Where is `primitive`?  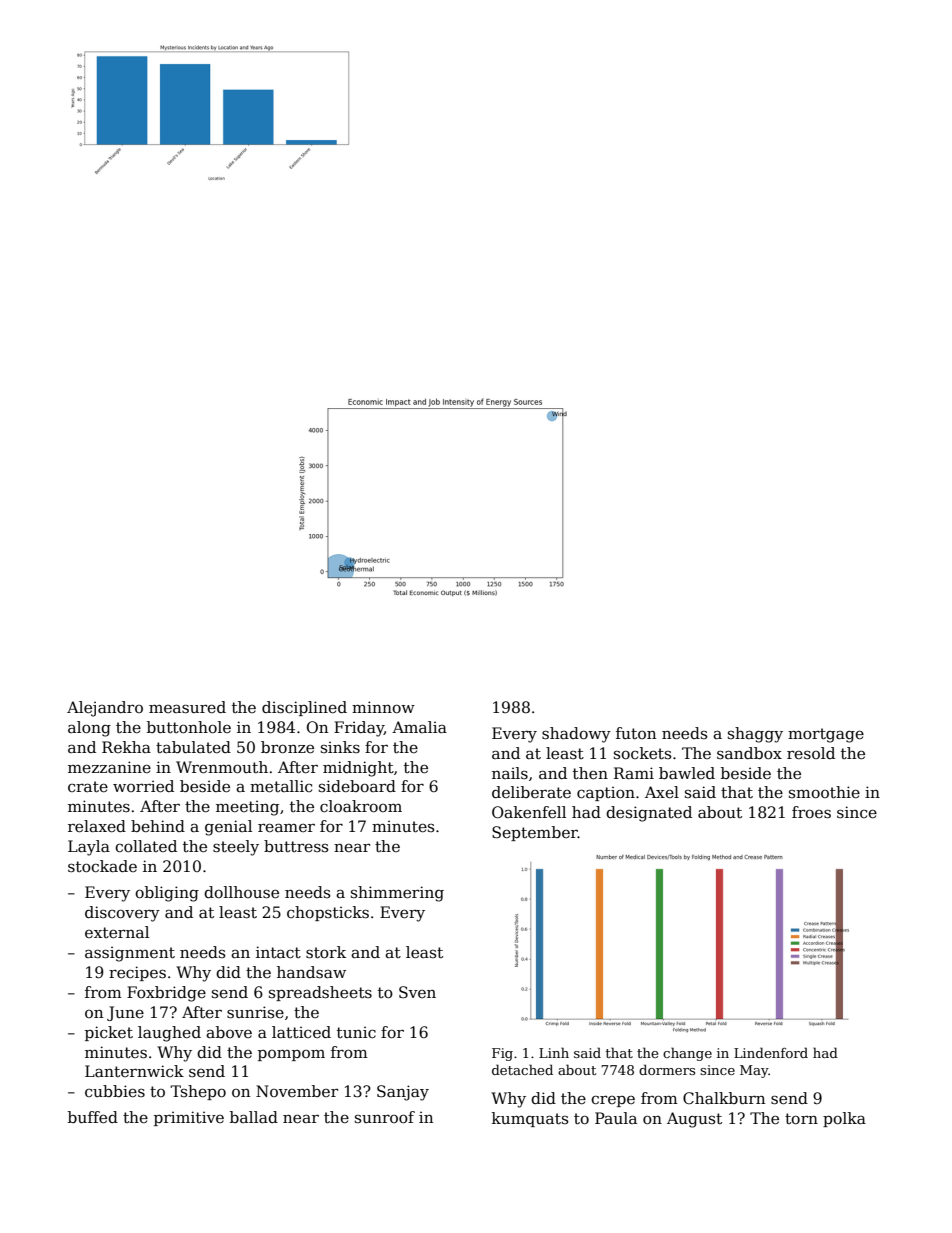
primitive is located at coordinates (189, 1118).
